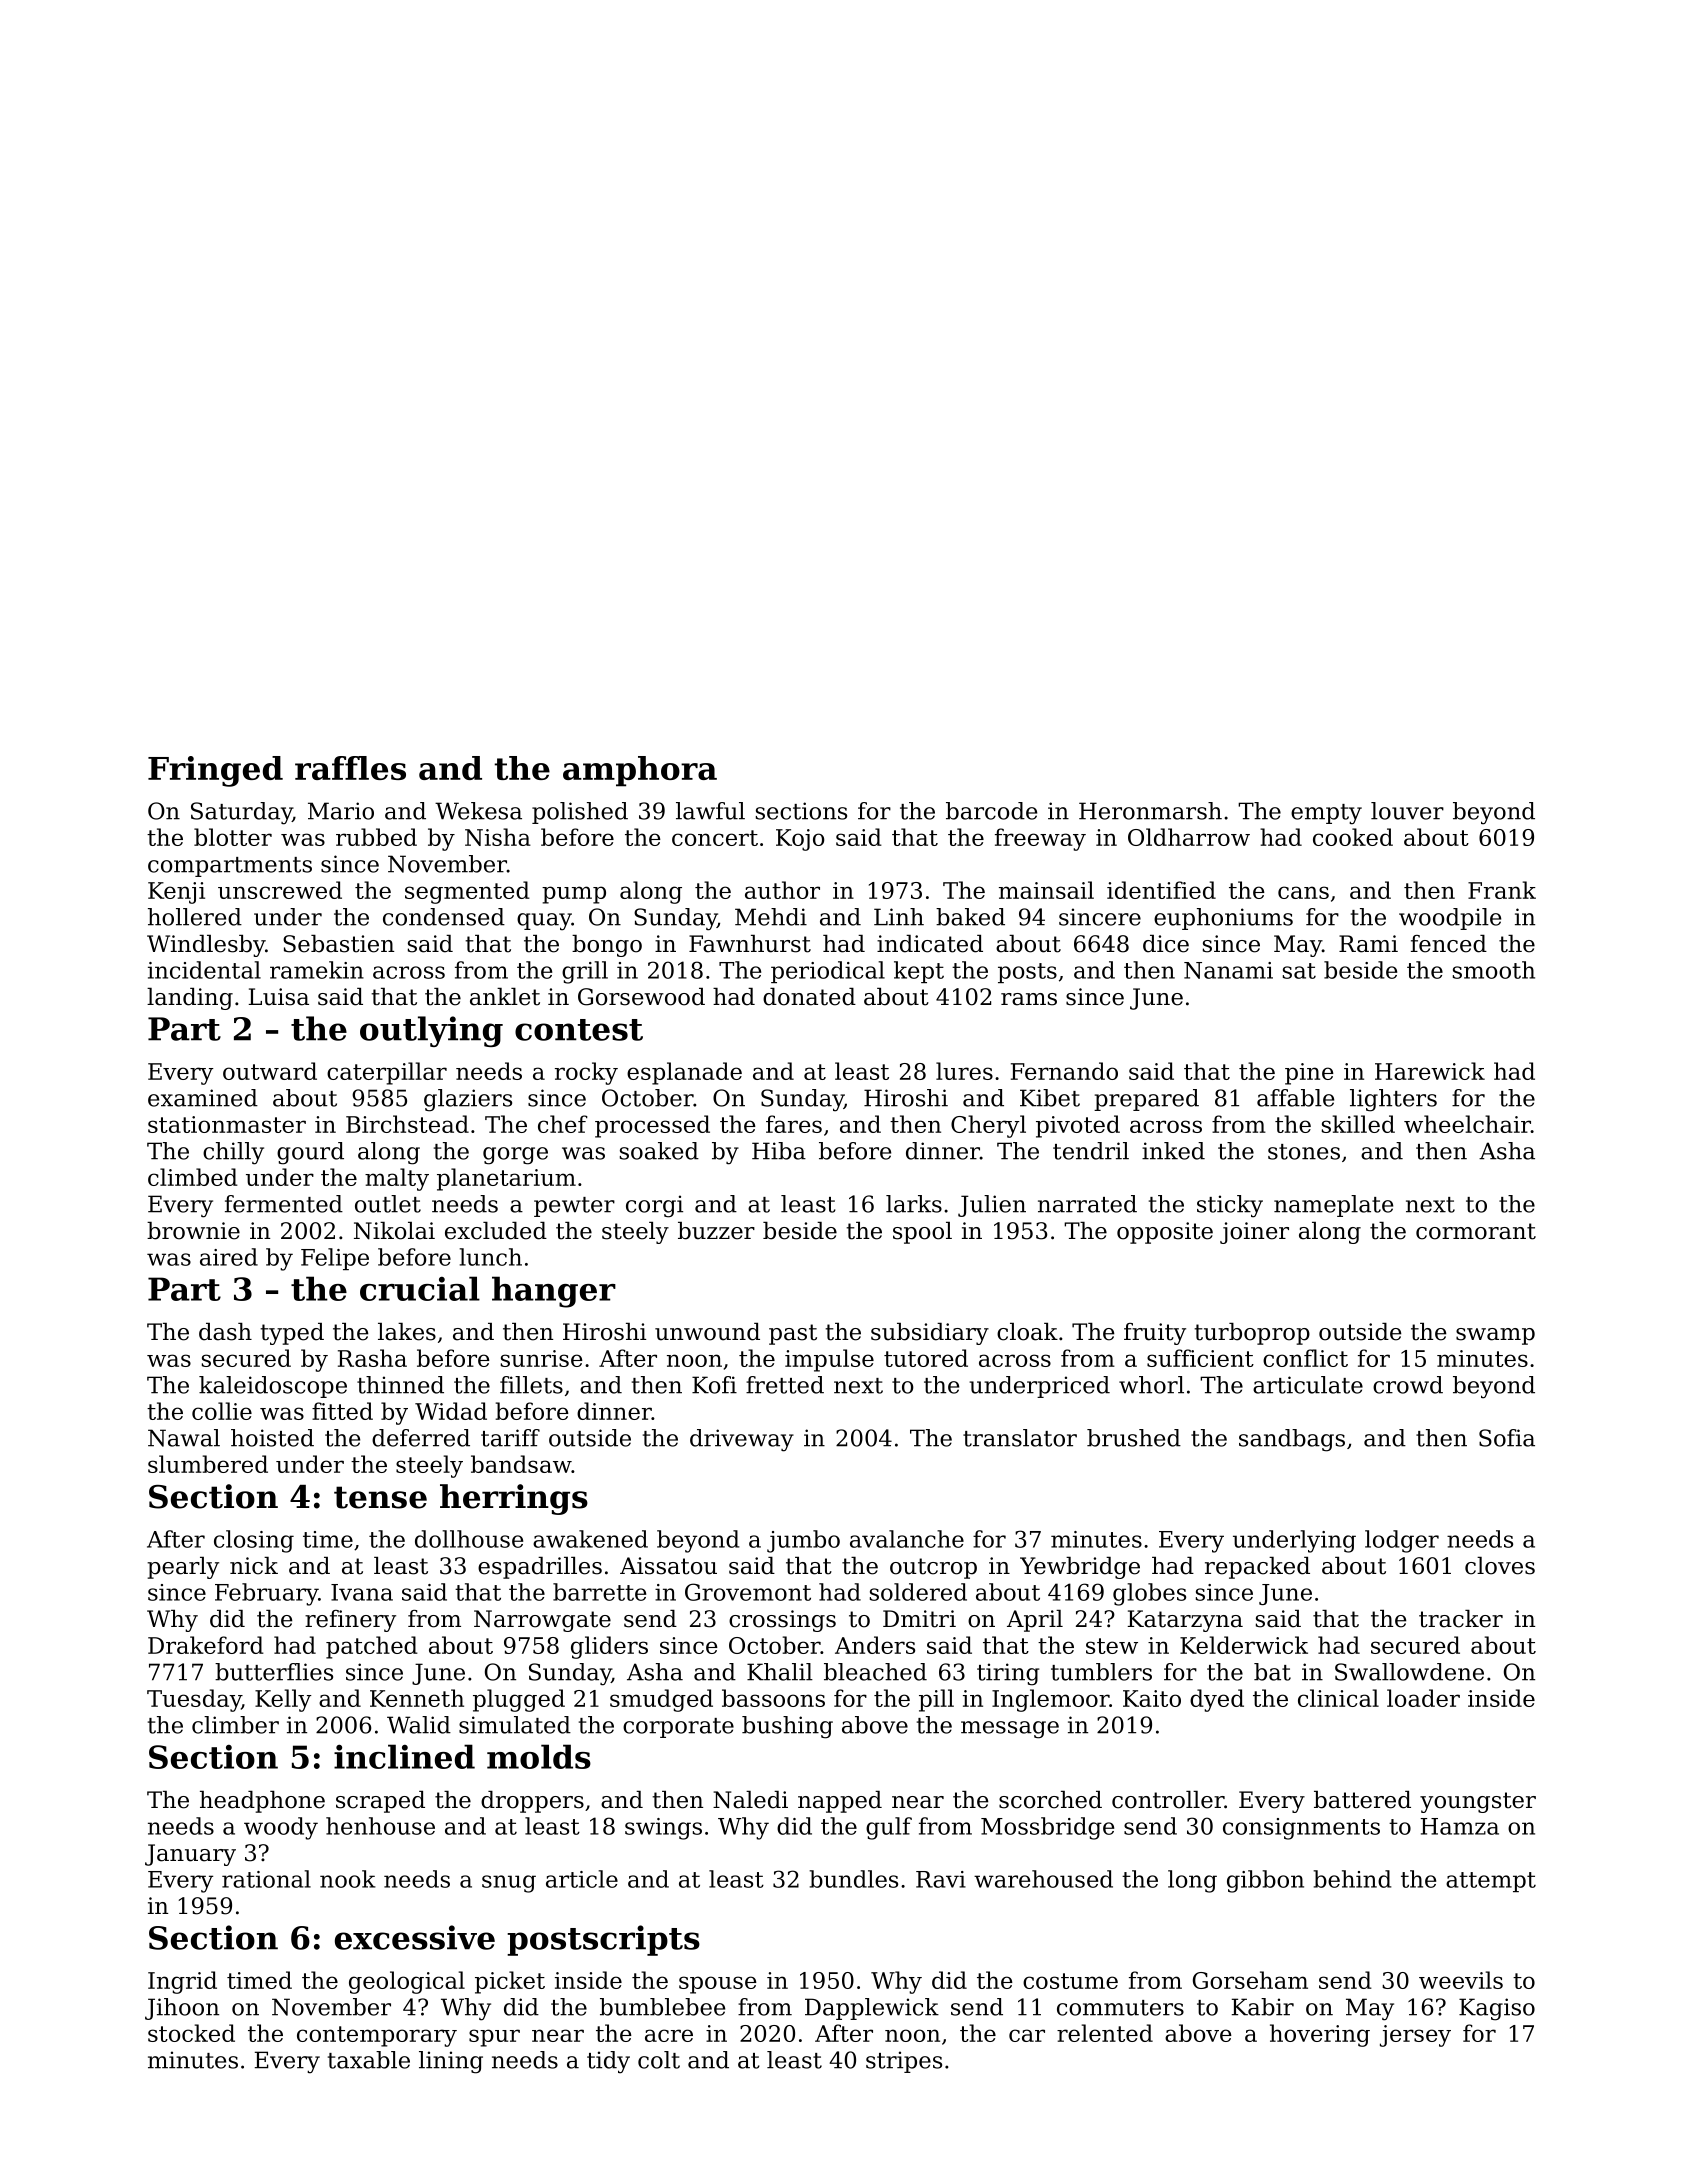 This page has height=2178, width=1683. What do you see at coordinates (215, 771) in the page?
I see `Fringed` at bounding box center [215, 771].
